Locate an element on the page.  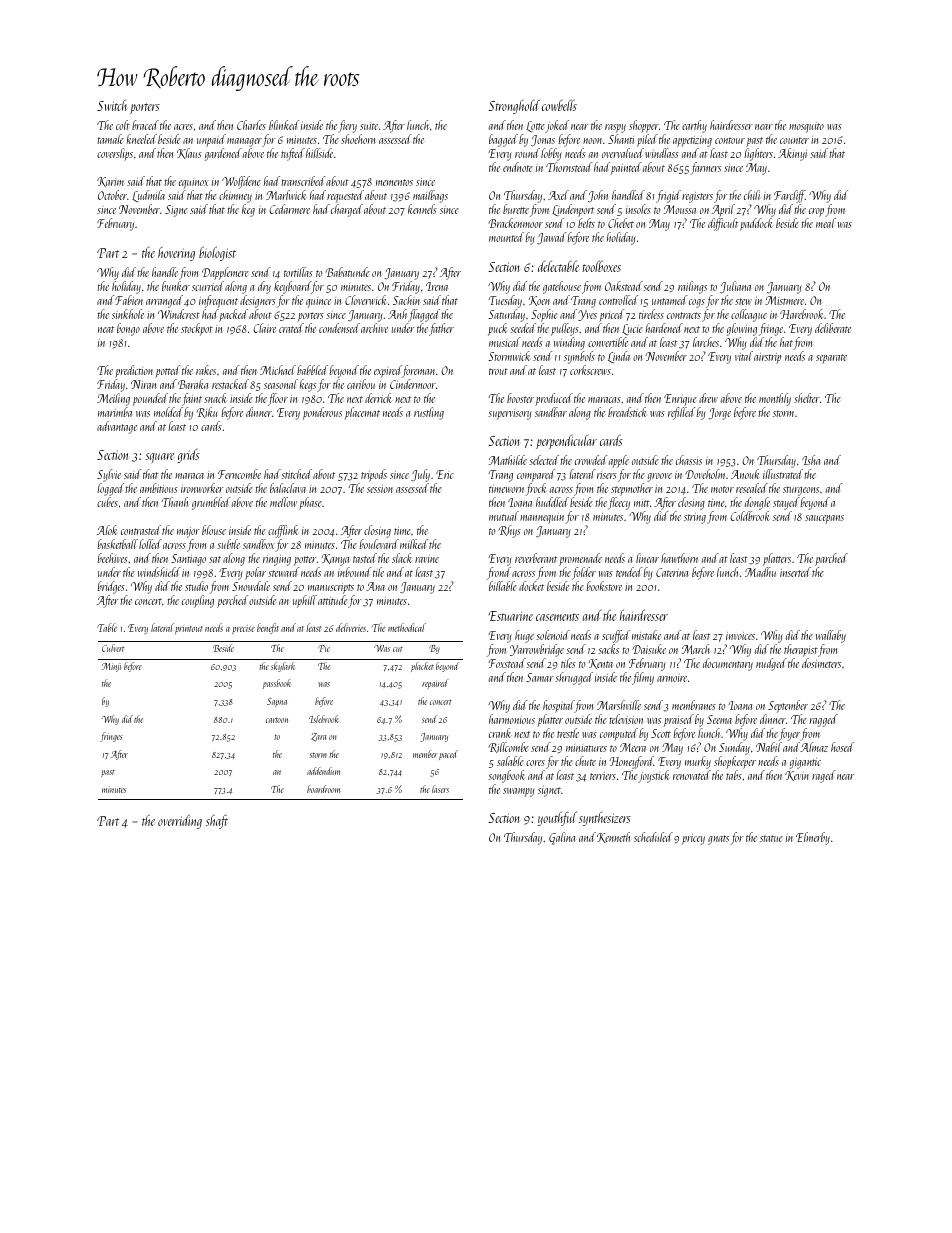
breadstick is located at coordinates (627, 412).
